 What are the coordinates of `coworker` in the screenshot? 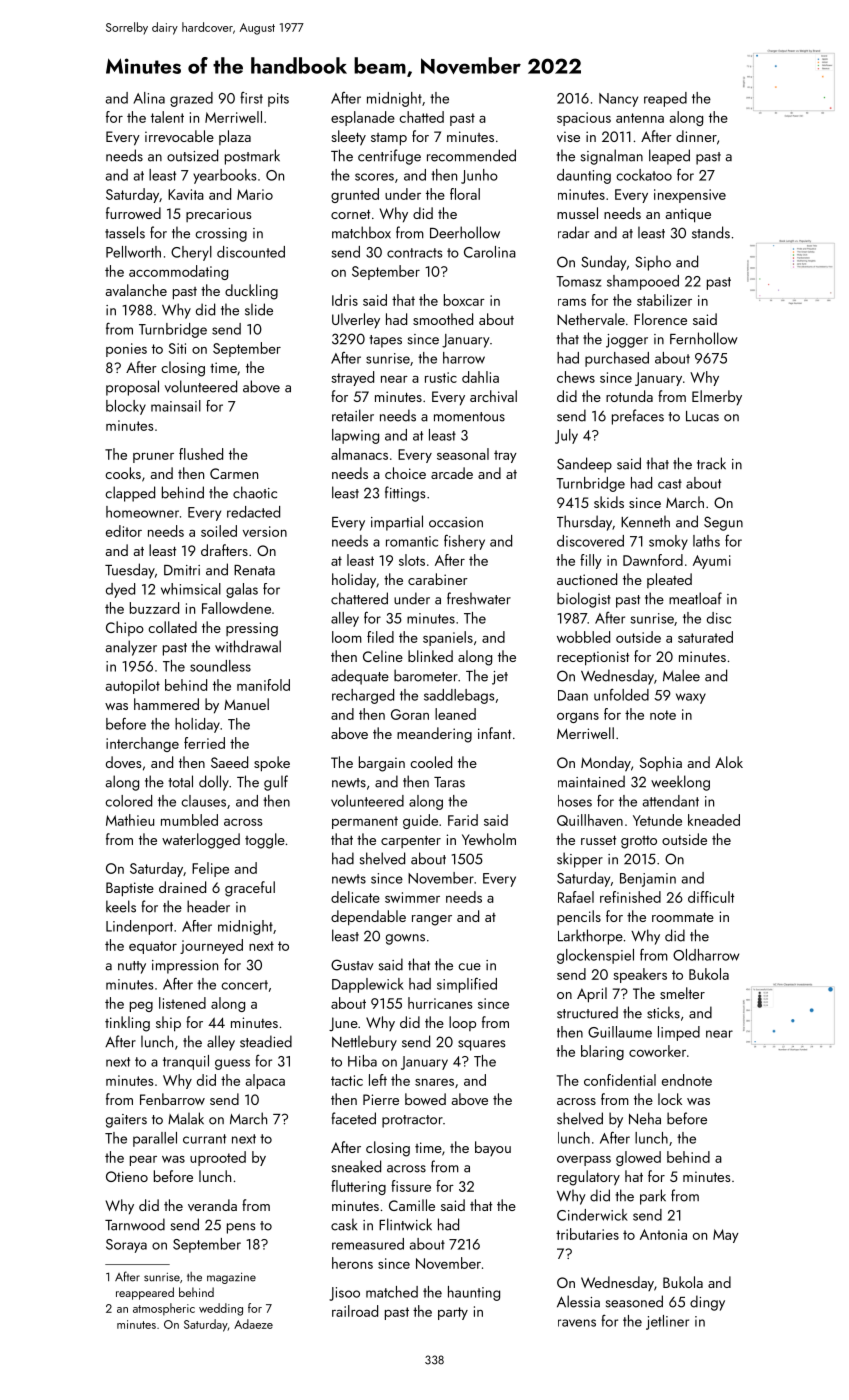 It's located at (657, 1051).
